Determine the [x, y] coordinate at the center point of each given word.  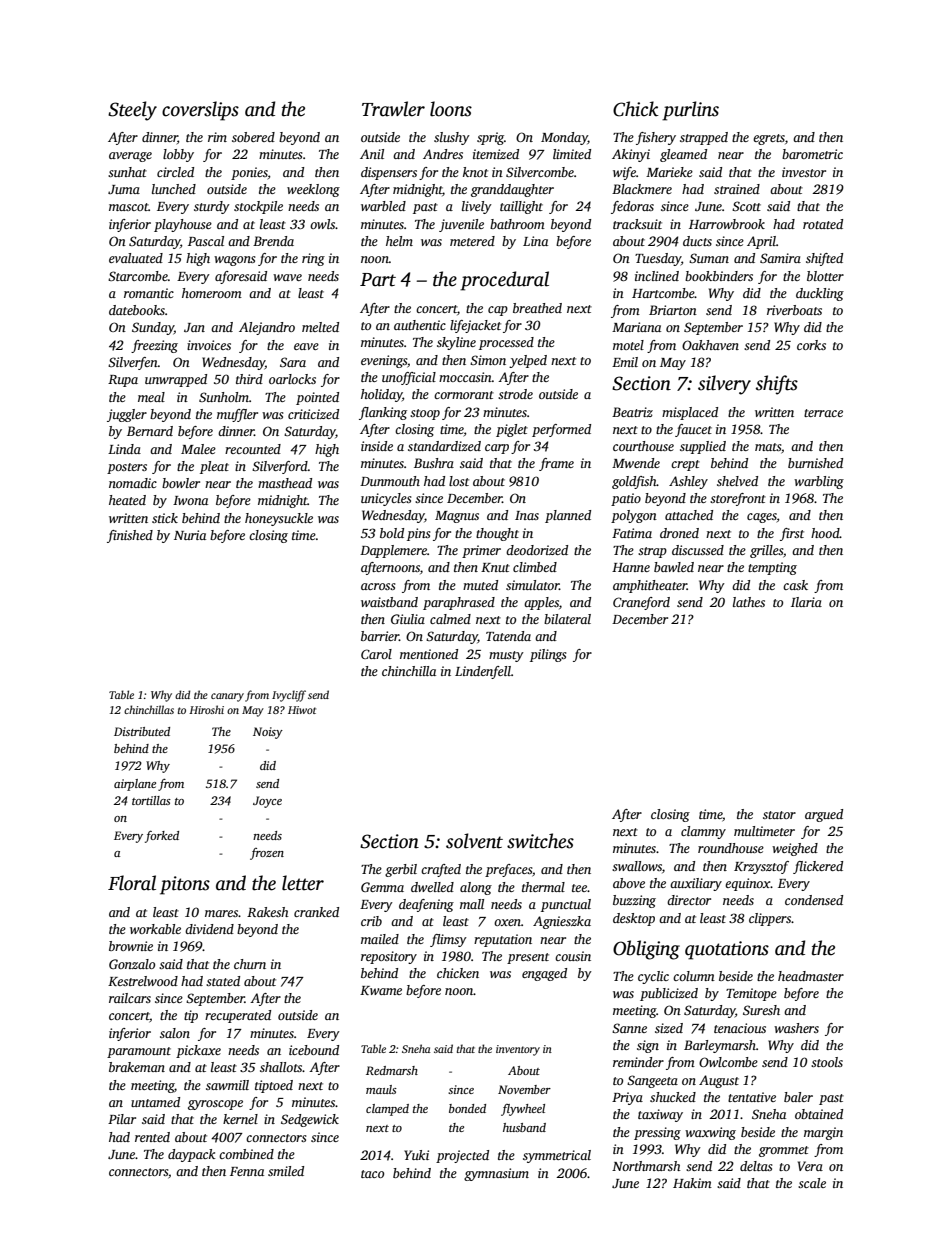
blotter [825, 276]
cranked [316, 912]
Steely [132, 111]
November [524, 1089]
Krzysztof [761, 867]
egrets [769, 139]
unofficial [409, 378]
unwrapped [176, 380]
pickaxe [198, 1051]
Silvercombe [540, 172]
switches [540, 841]
